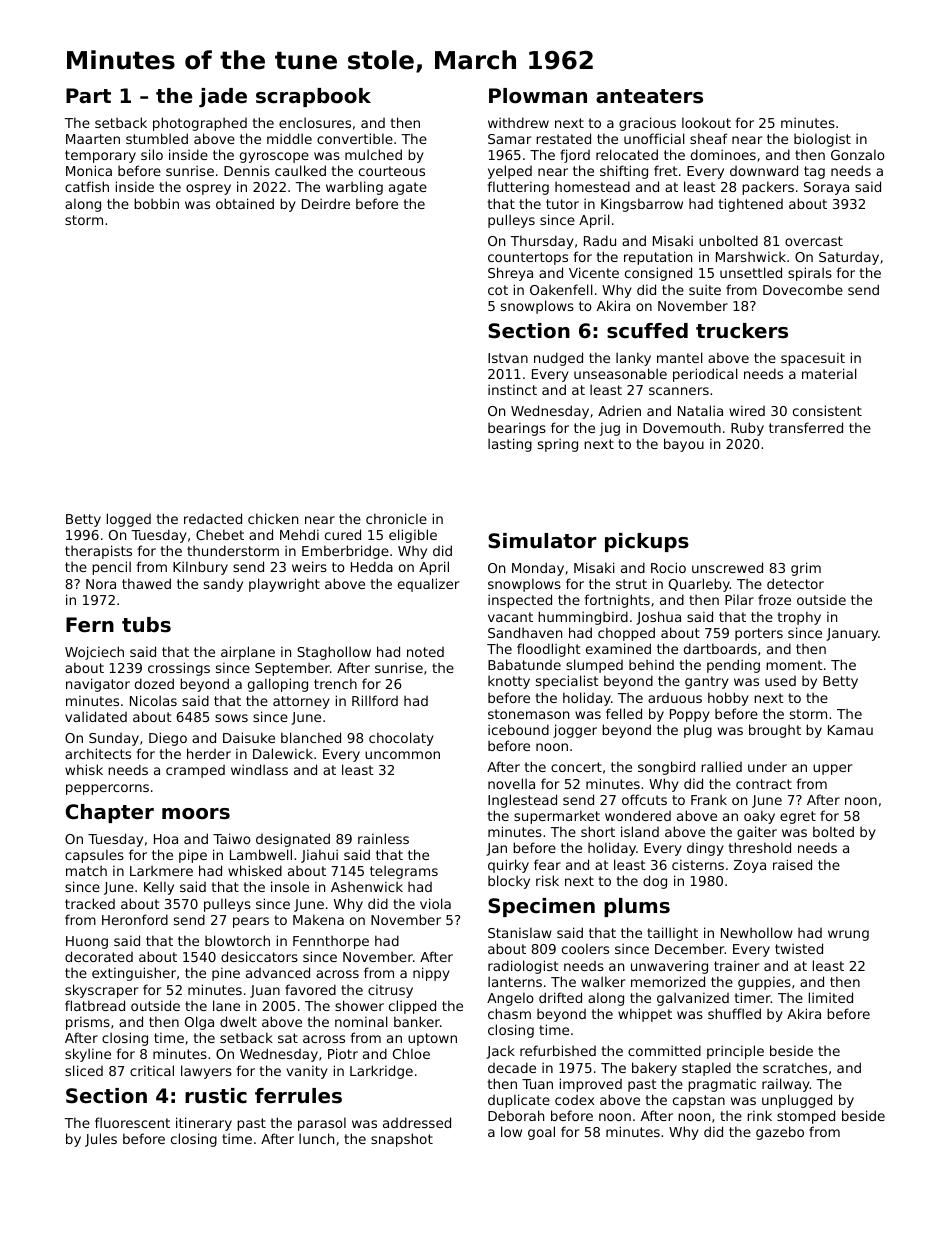 The height and width of the screenshot is (1233, 952). I want to click on Staghollow, so click(334, 653).
